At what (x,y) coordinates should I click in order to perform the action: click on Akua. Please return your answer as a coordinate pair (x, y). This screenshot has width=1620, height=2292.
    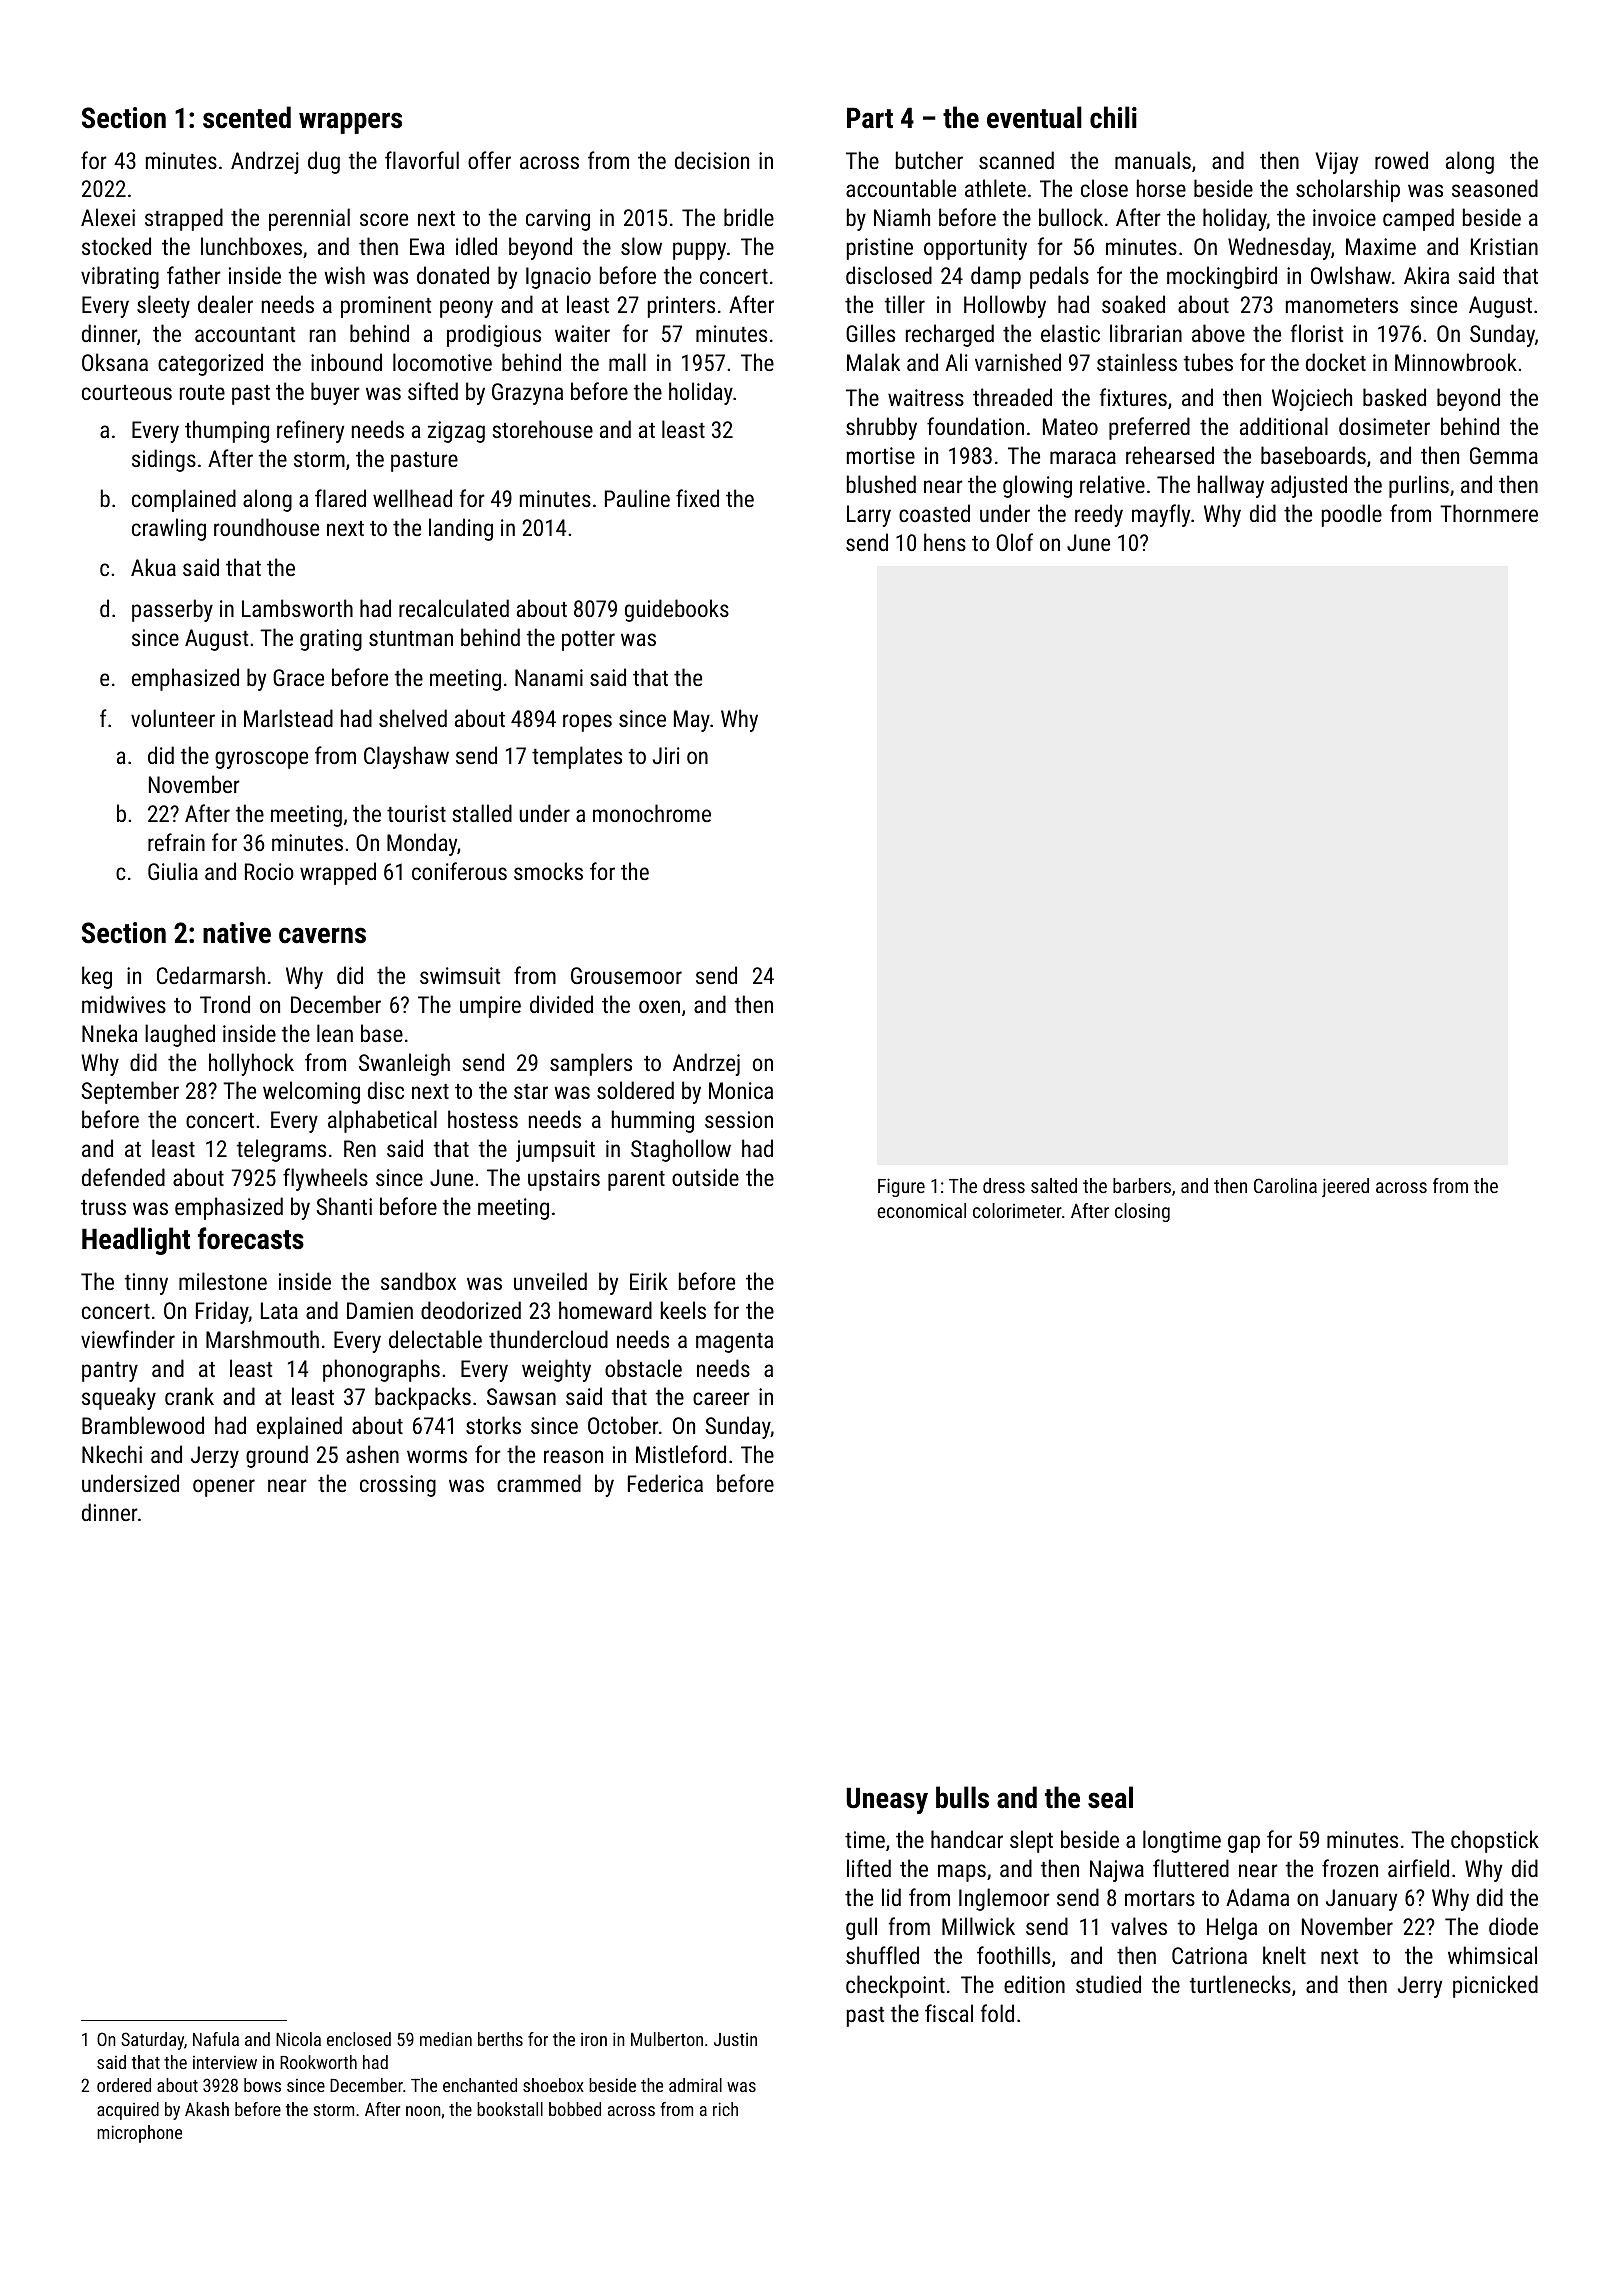
    Looking at the image, I should click on (153, 567).
